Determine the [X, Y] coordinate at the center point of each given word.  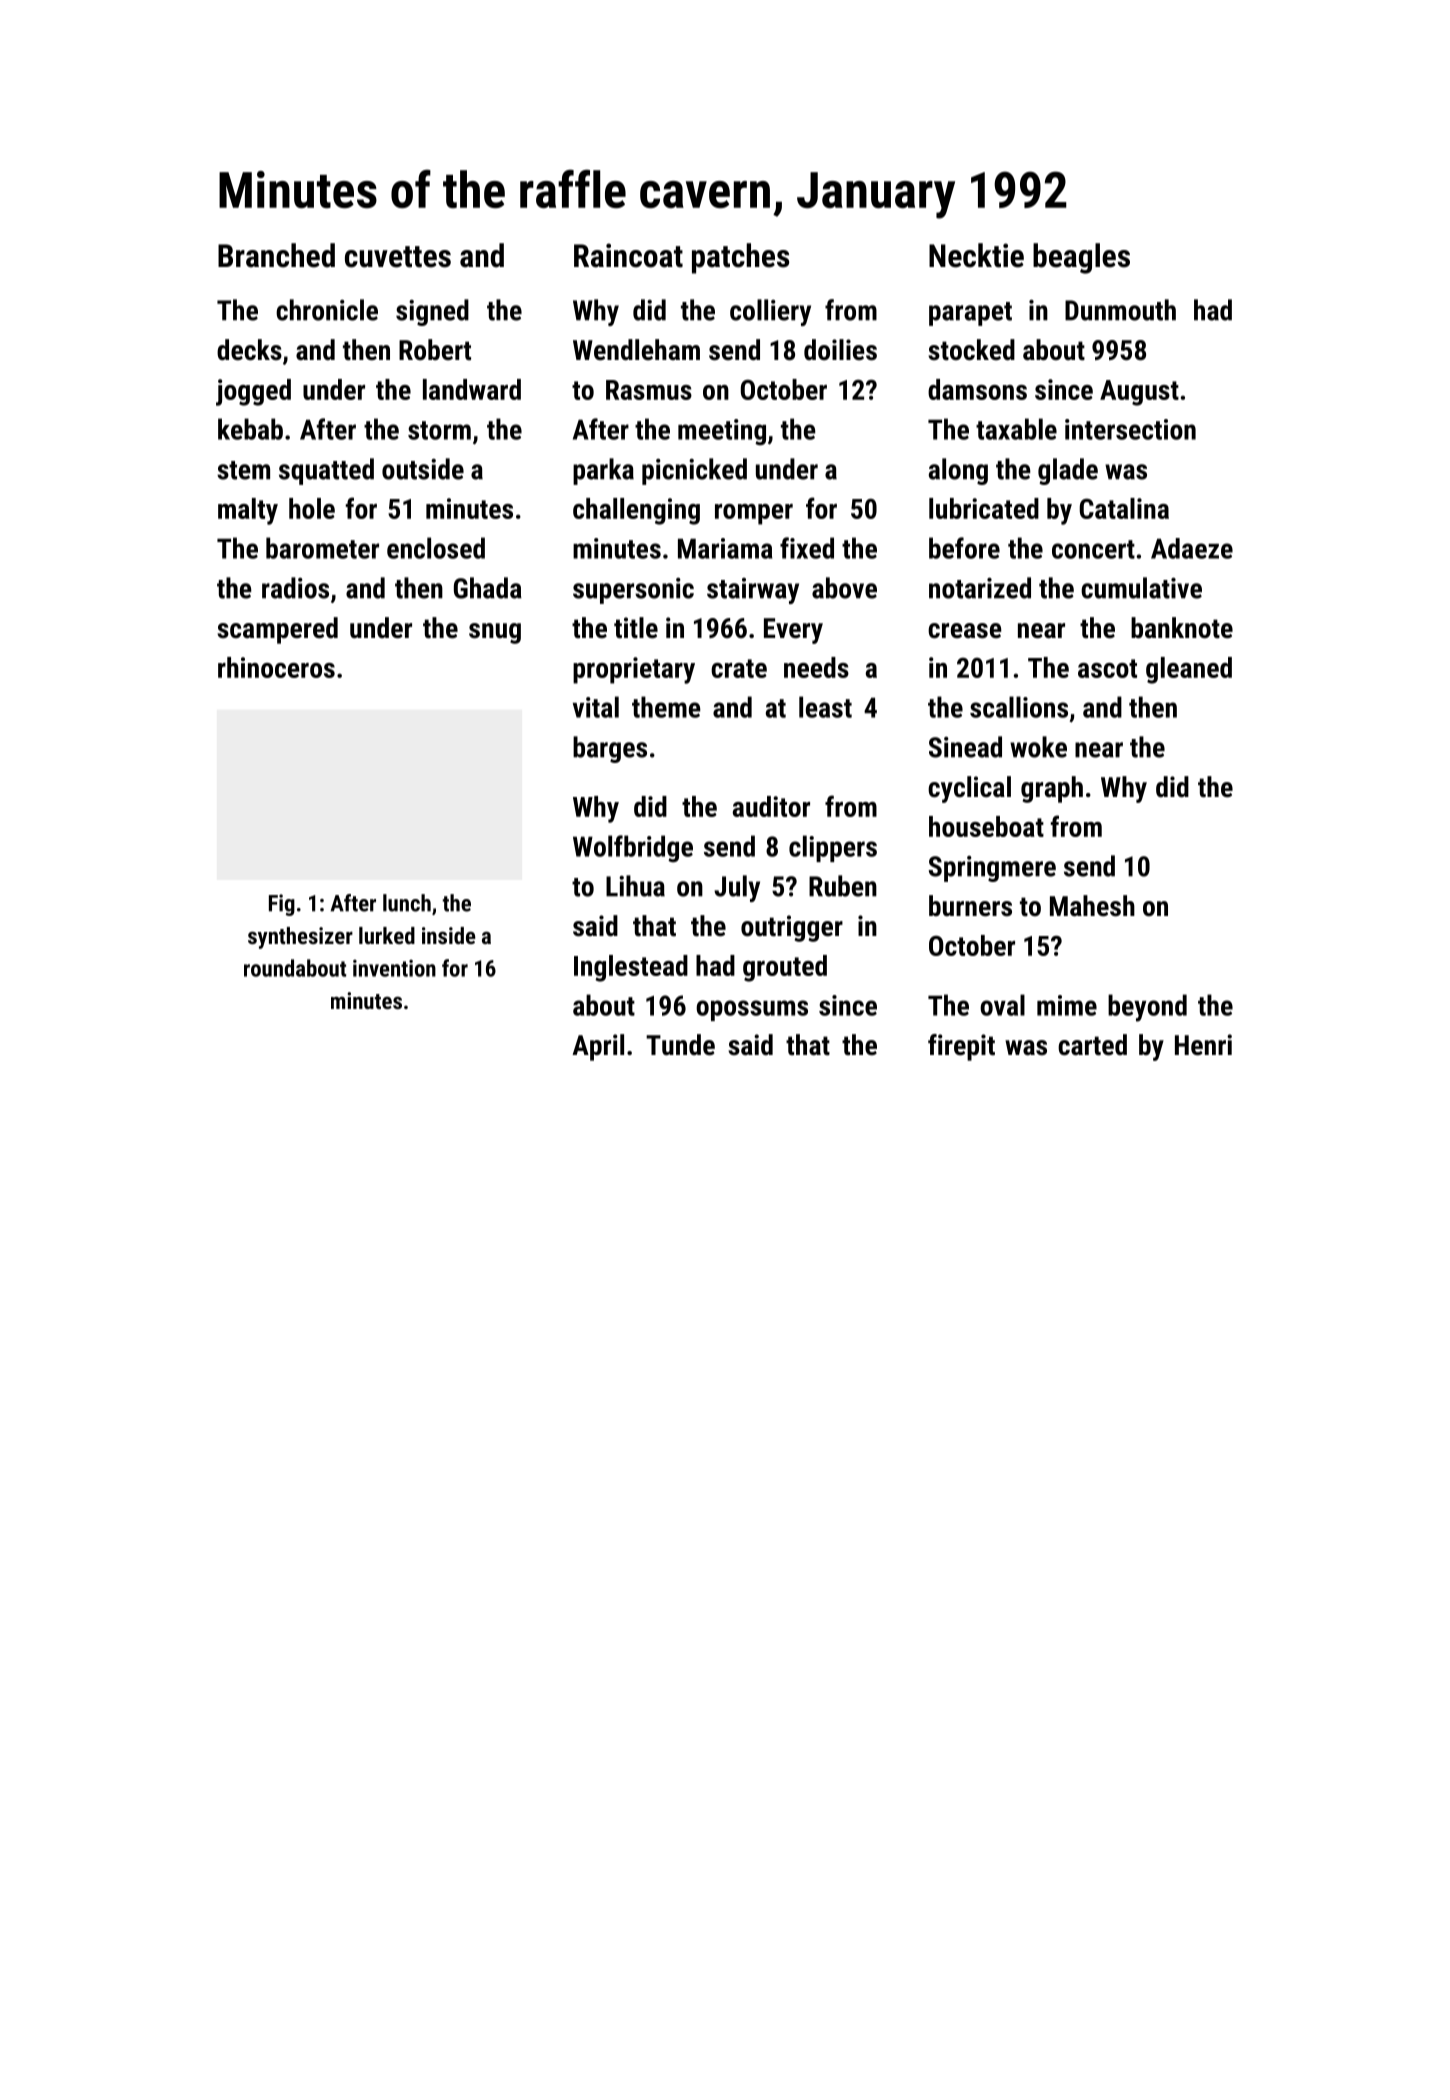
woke [1038, 747]
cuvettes [398, 257]
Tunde [680, 1045]
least [825, 707]
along [958, 471]
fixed [807, 548]
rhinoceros [276, 667]
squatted [326, 471]
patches [740, 258]
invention [394, 968]
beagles [1081, 258]
